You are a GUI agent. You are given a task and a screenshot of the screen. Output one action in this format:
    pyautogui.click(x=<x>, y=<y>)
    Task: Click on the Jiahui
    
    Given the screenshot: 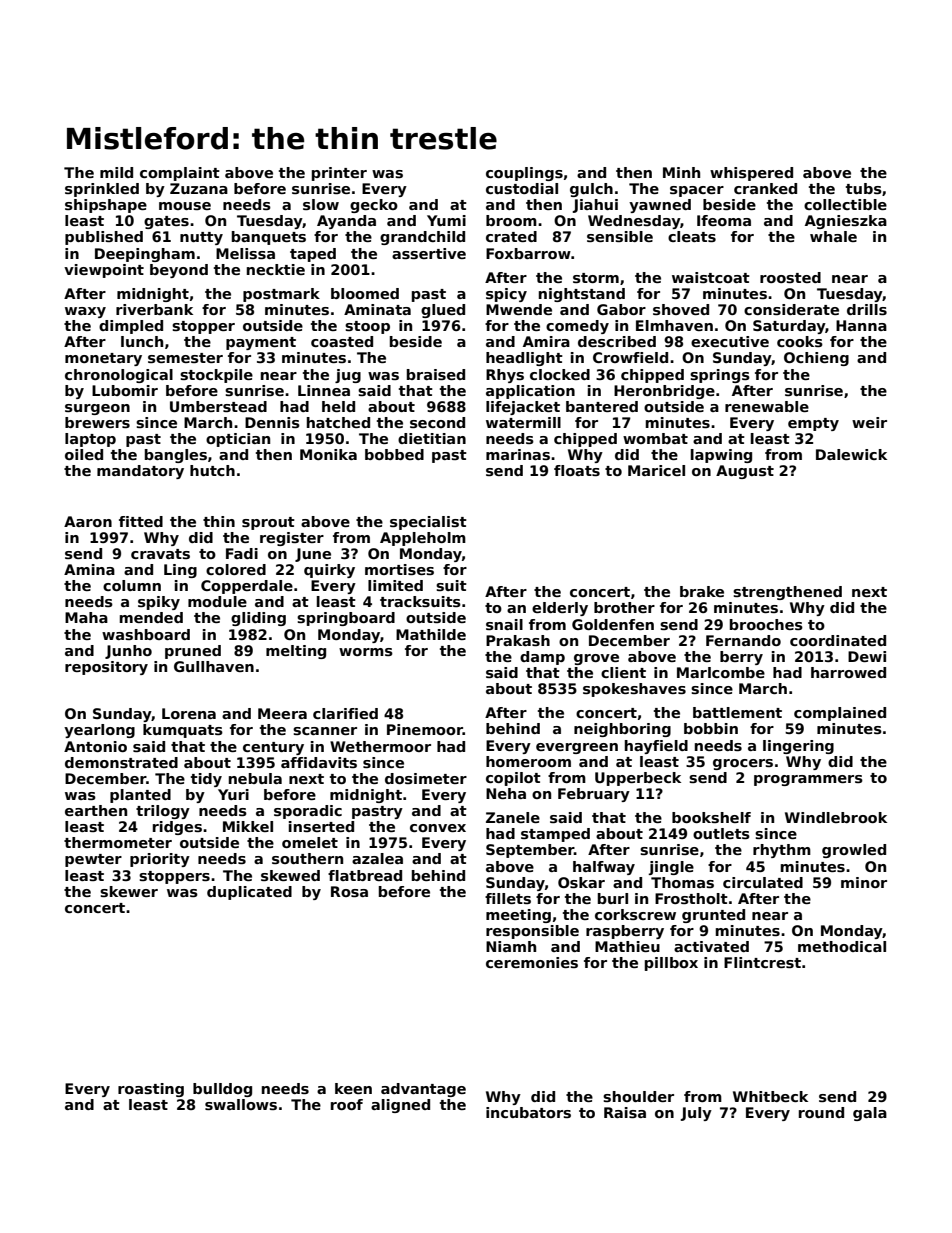 What is the action you would take?
    pyautogui.click(x=595, y=206)
